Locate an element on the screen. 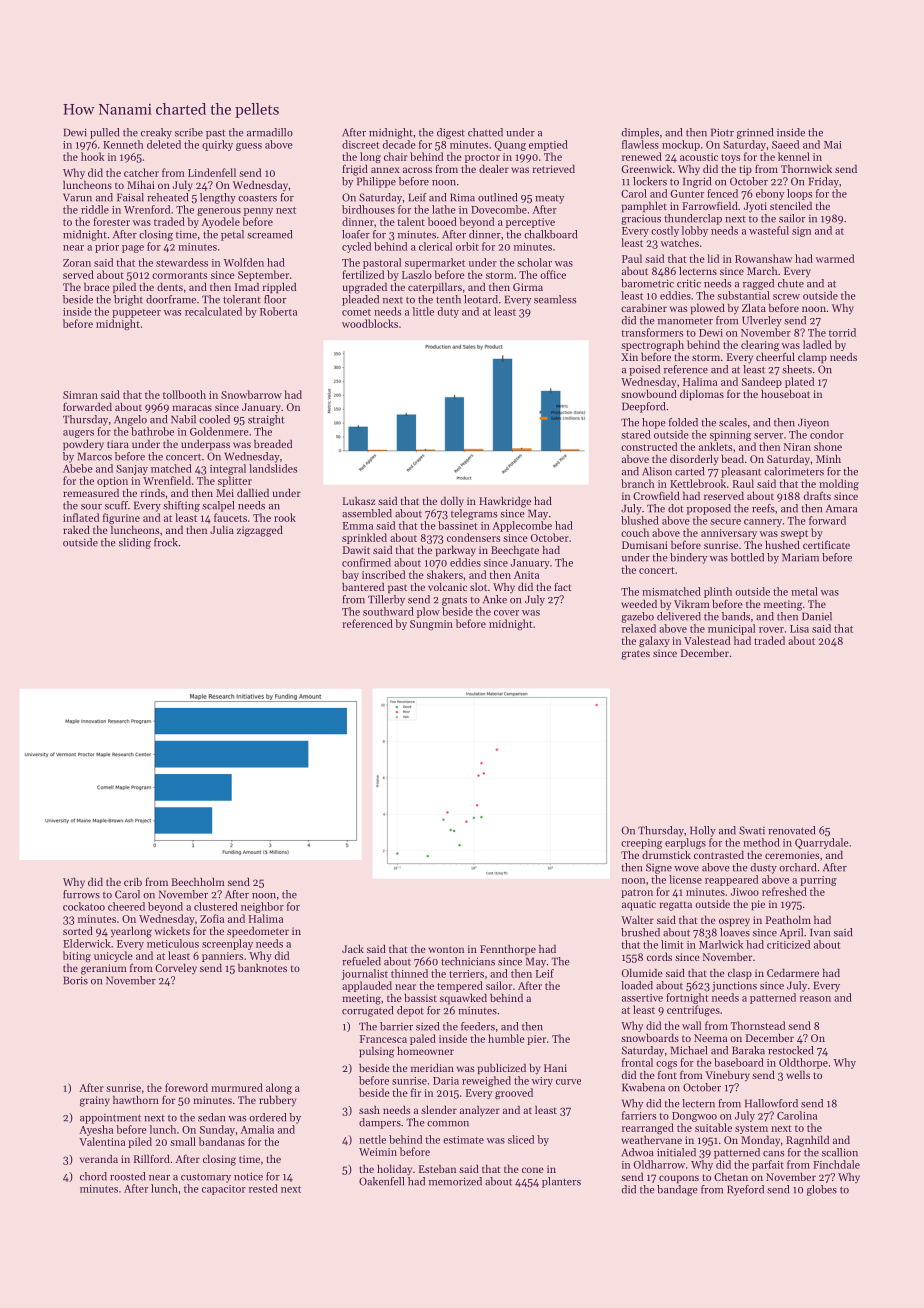 This screenshot has width=924, height=1308. roosted is located at coordinates (127, 1176).
